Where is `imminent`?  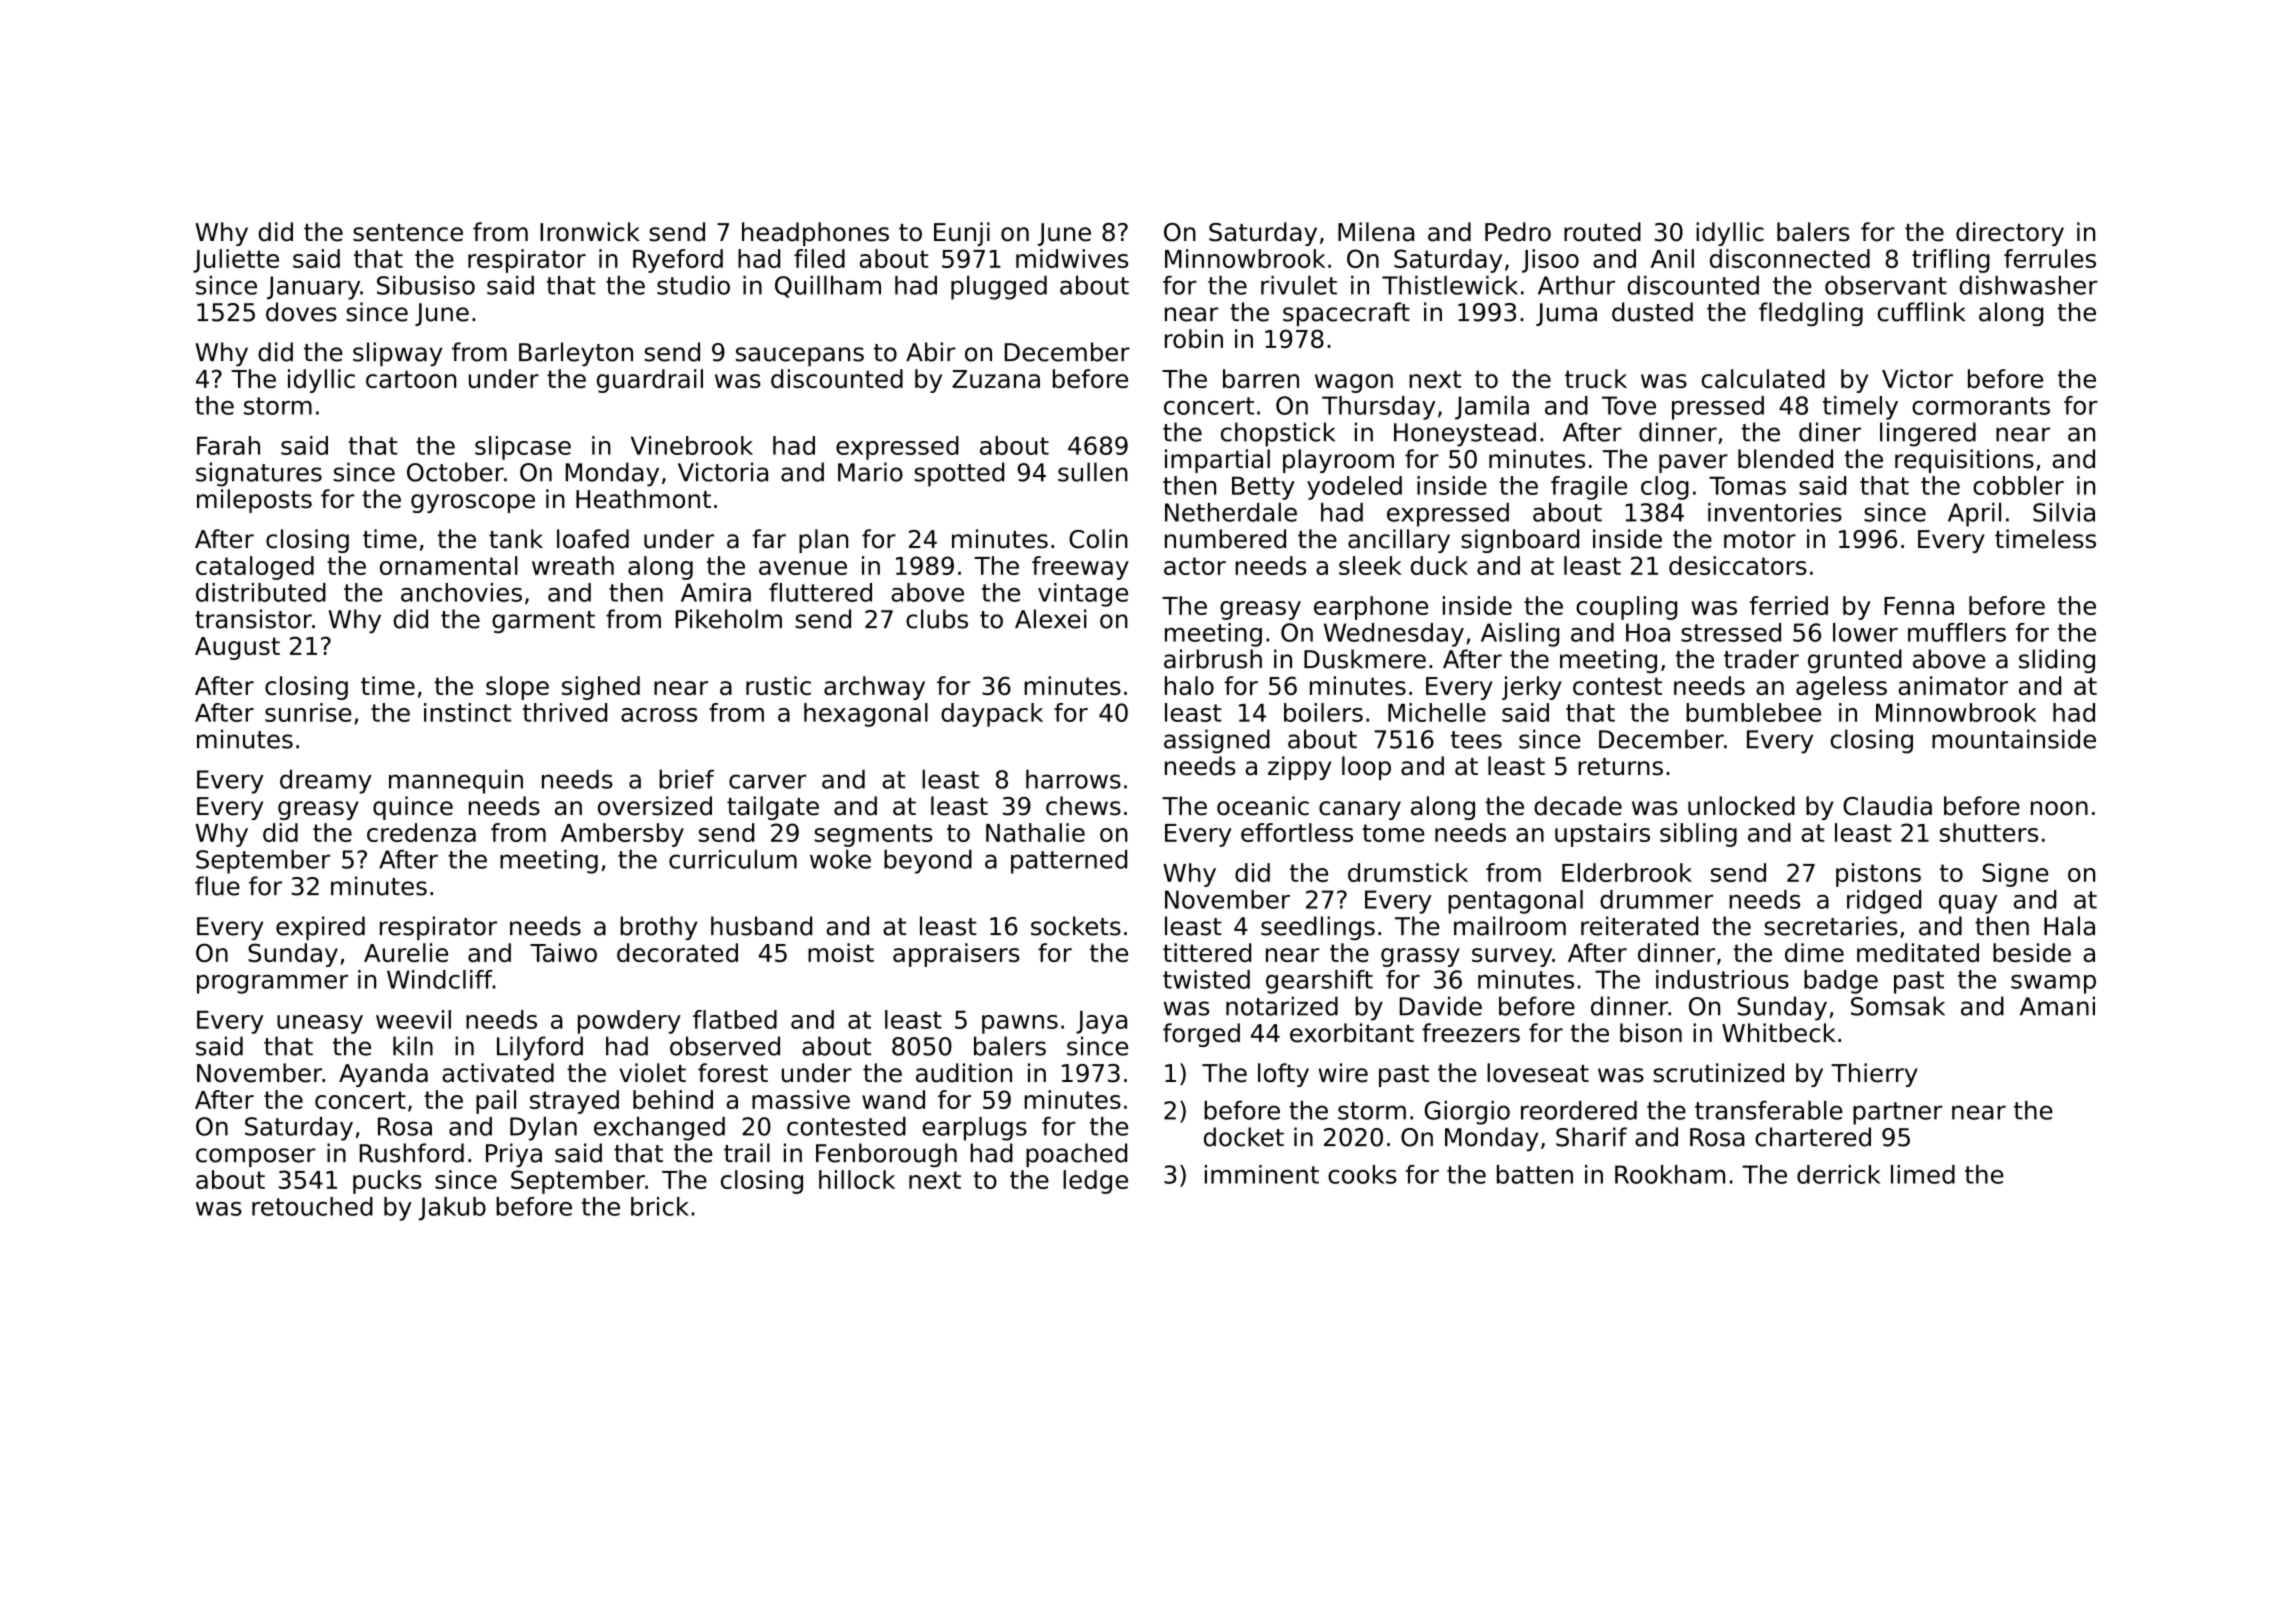
imminent is located at coordinates (1262, 1174).
